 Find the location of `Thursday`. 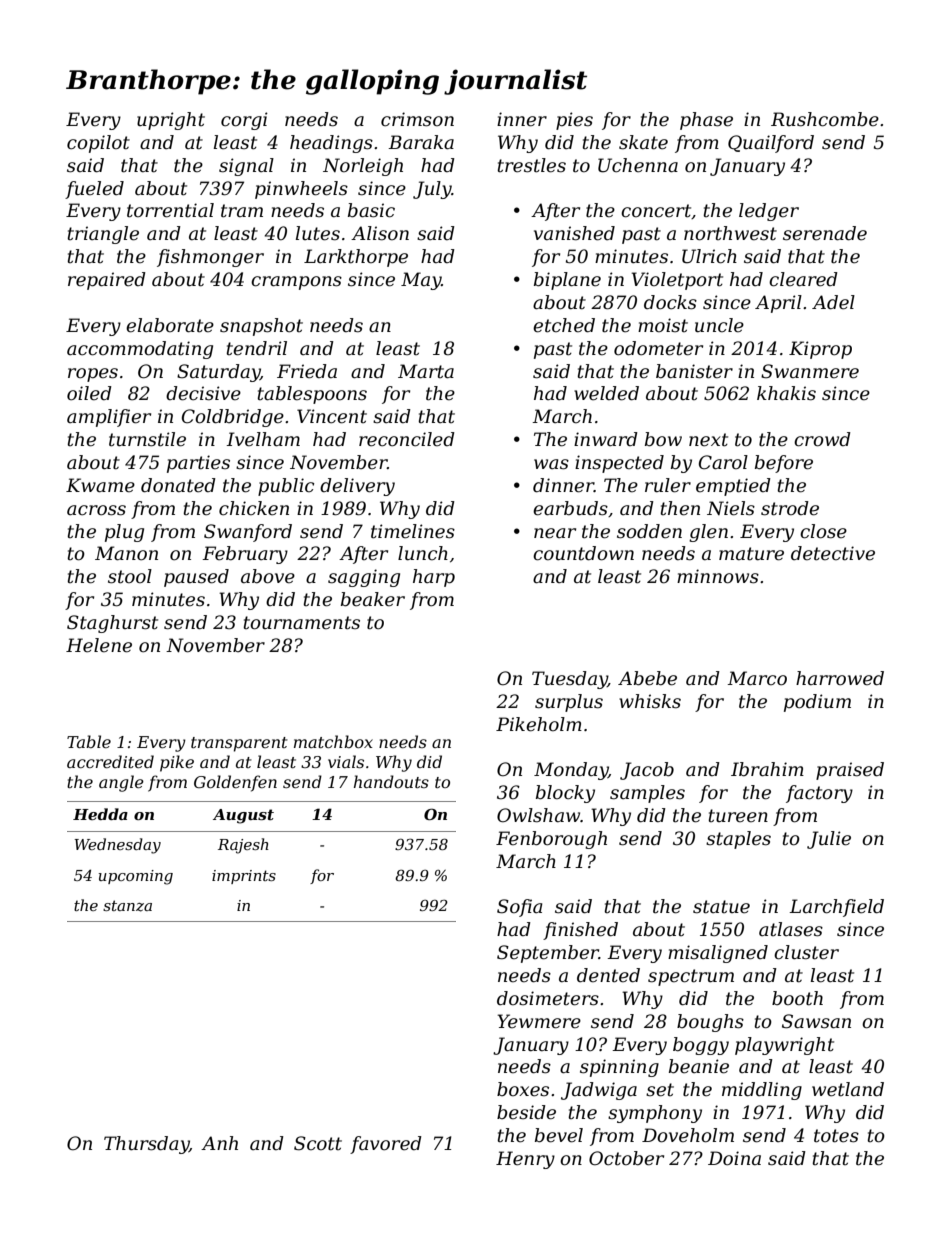

Thursday is located at coordinates (146, 1145).
